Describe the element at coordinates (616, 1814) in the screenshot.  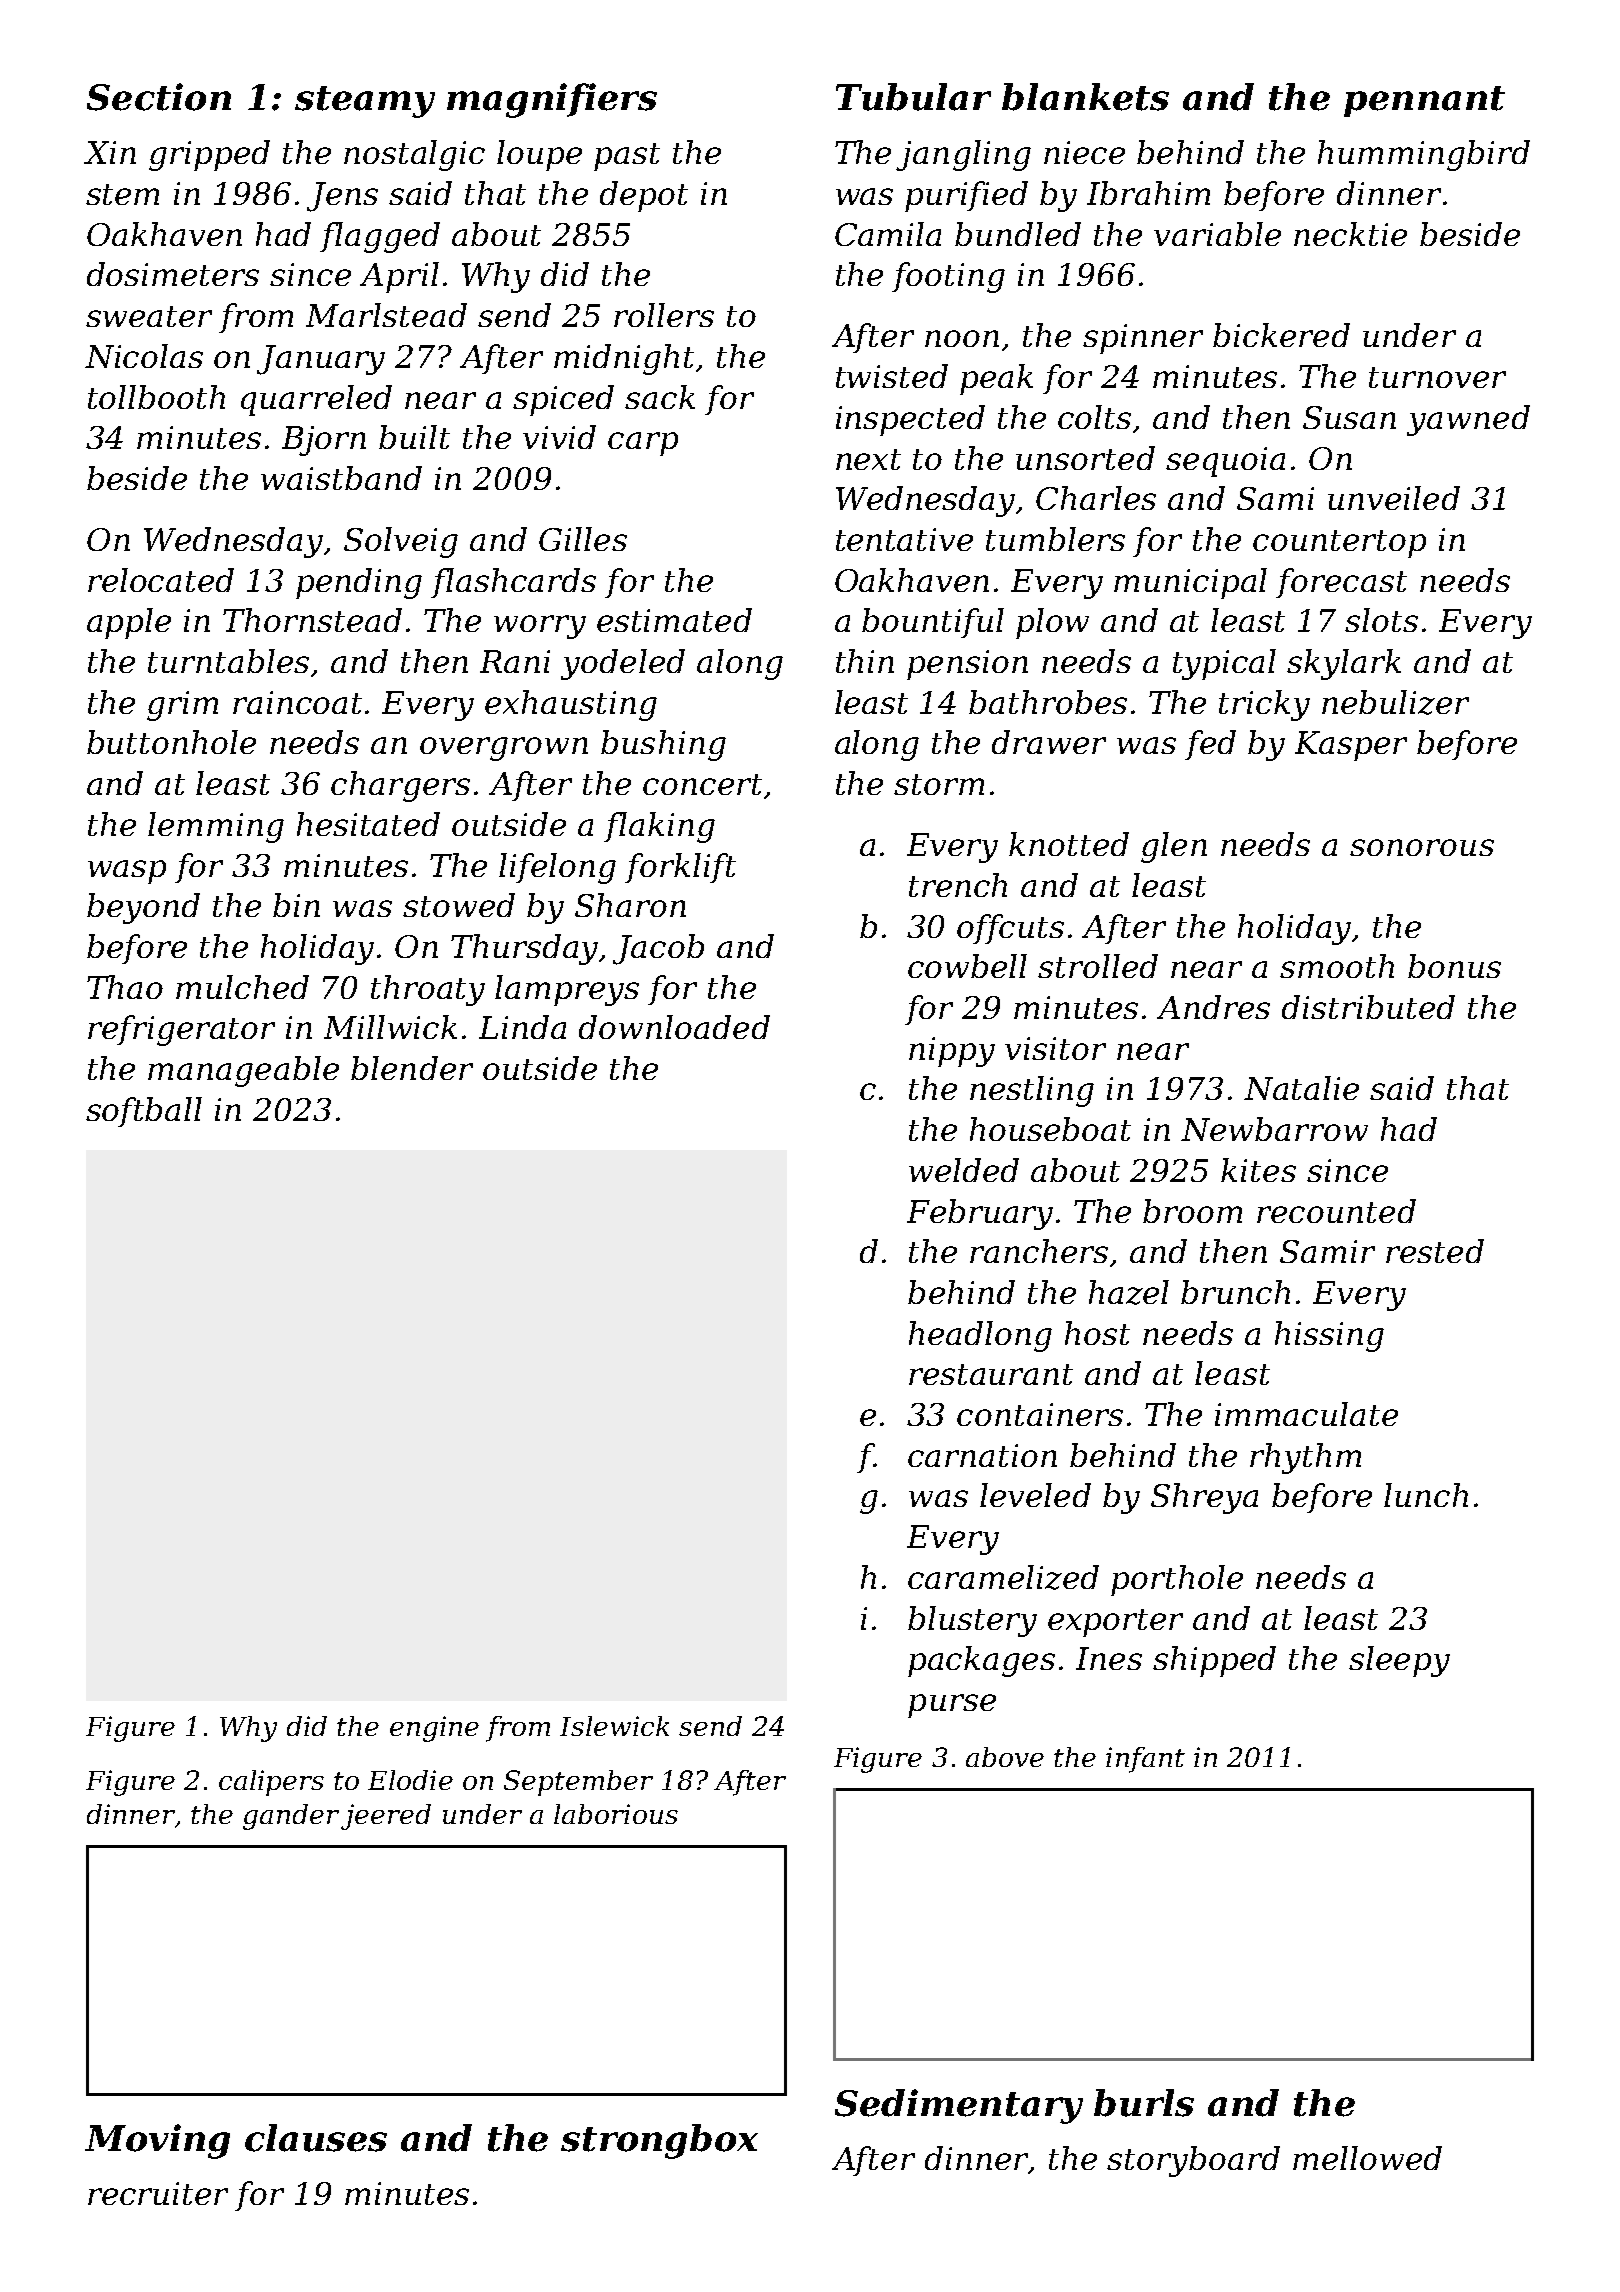
I see `laborious` at that location.
